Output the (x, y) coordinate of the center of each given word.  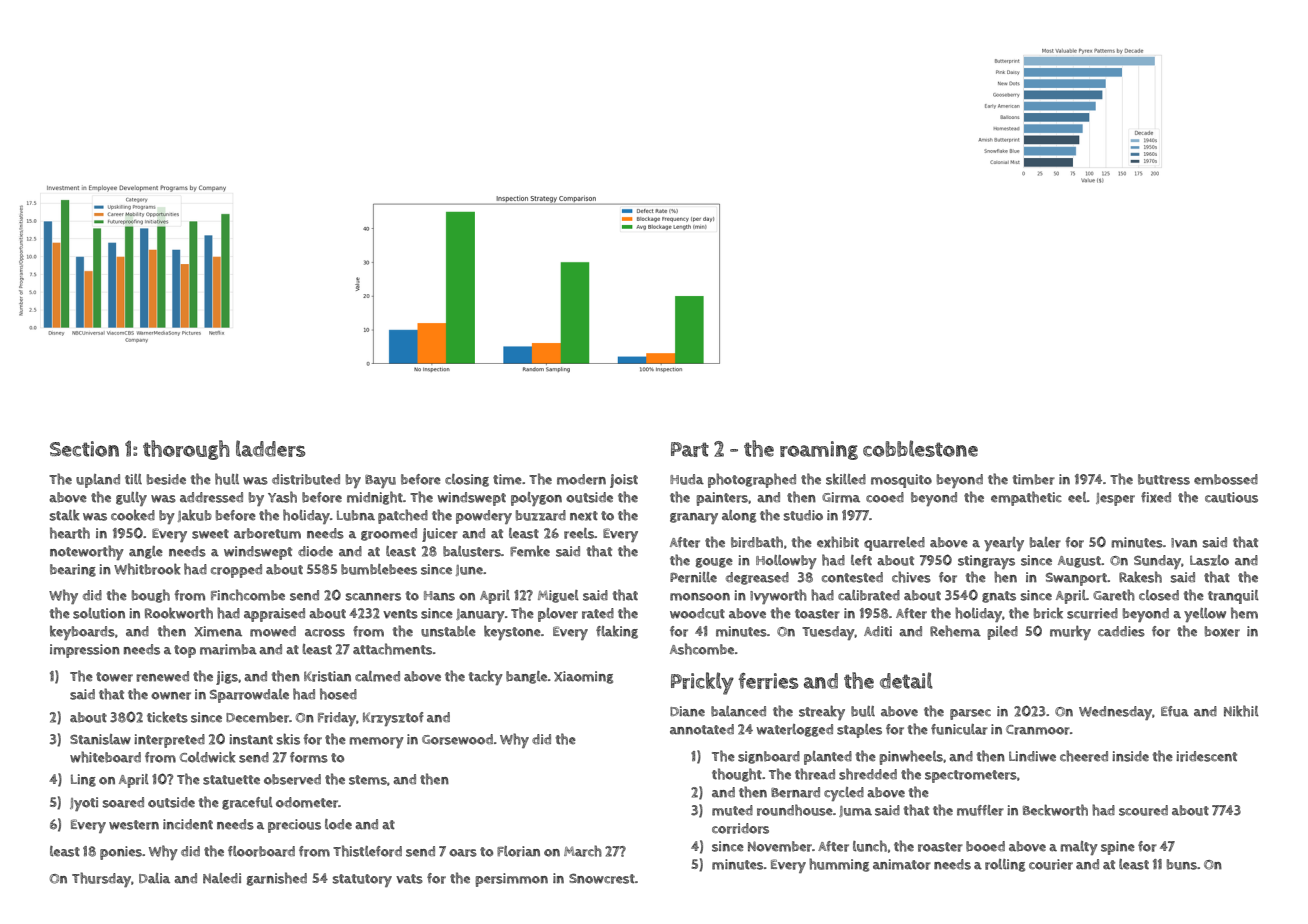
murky (1070, 632)
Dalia (154, 878)
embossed (1226, 479)
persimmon (512, 880)
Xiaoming (583, 677)
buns (1182, 864)
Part (690, 449)
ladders (271, 448)
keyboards (82, 632)
